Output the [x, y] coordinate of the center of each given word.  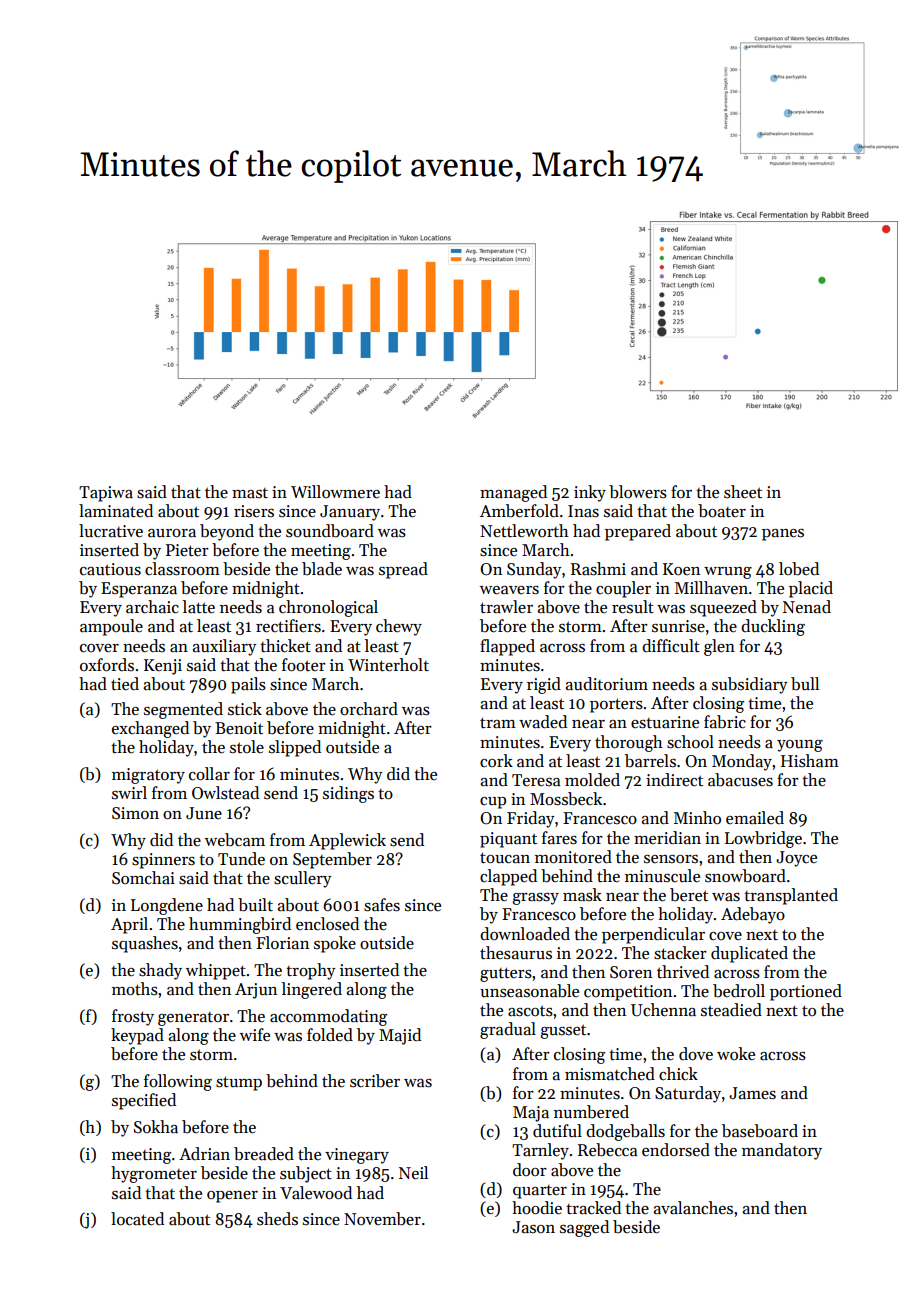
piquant [508, 840]
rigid [544, 685]
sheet [743, 492]
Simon [135, 813]
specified [144, 1101]
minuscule [662, 876]
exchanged [150, 729]
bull [805, 684]
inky [590, 493]
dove [696, 1054]
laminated [116, 511]
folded [330, 1035]
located [137, 1219]
